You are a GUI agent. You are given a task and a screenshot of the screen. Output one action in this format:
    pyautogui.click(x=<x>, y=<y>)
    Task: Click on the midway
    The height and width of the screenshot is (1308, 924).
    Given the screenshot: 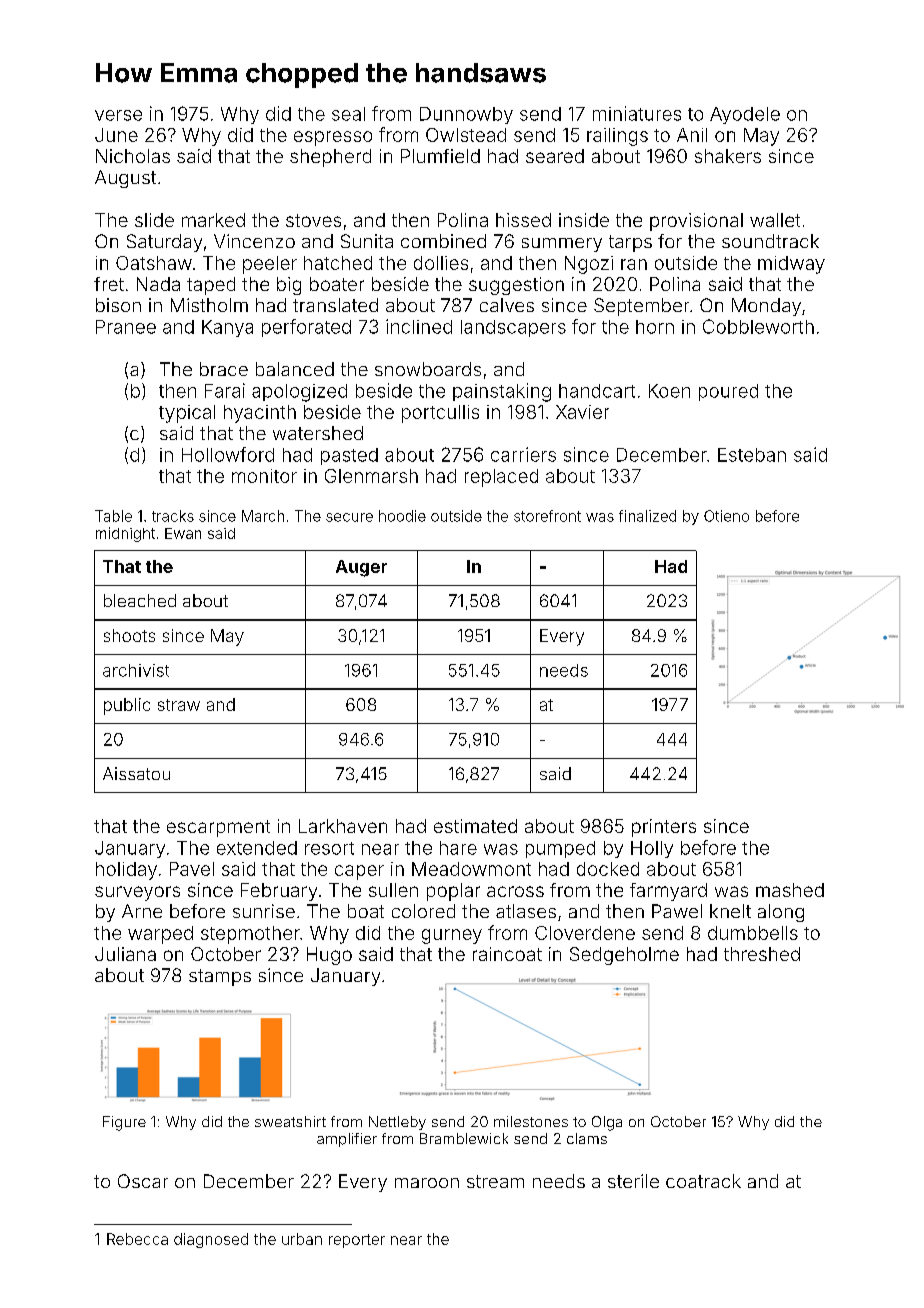 What is the action you would take?
    pyautogui.click(x=791, y=265)
